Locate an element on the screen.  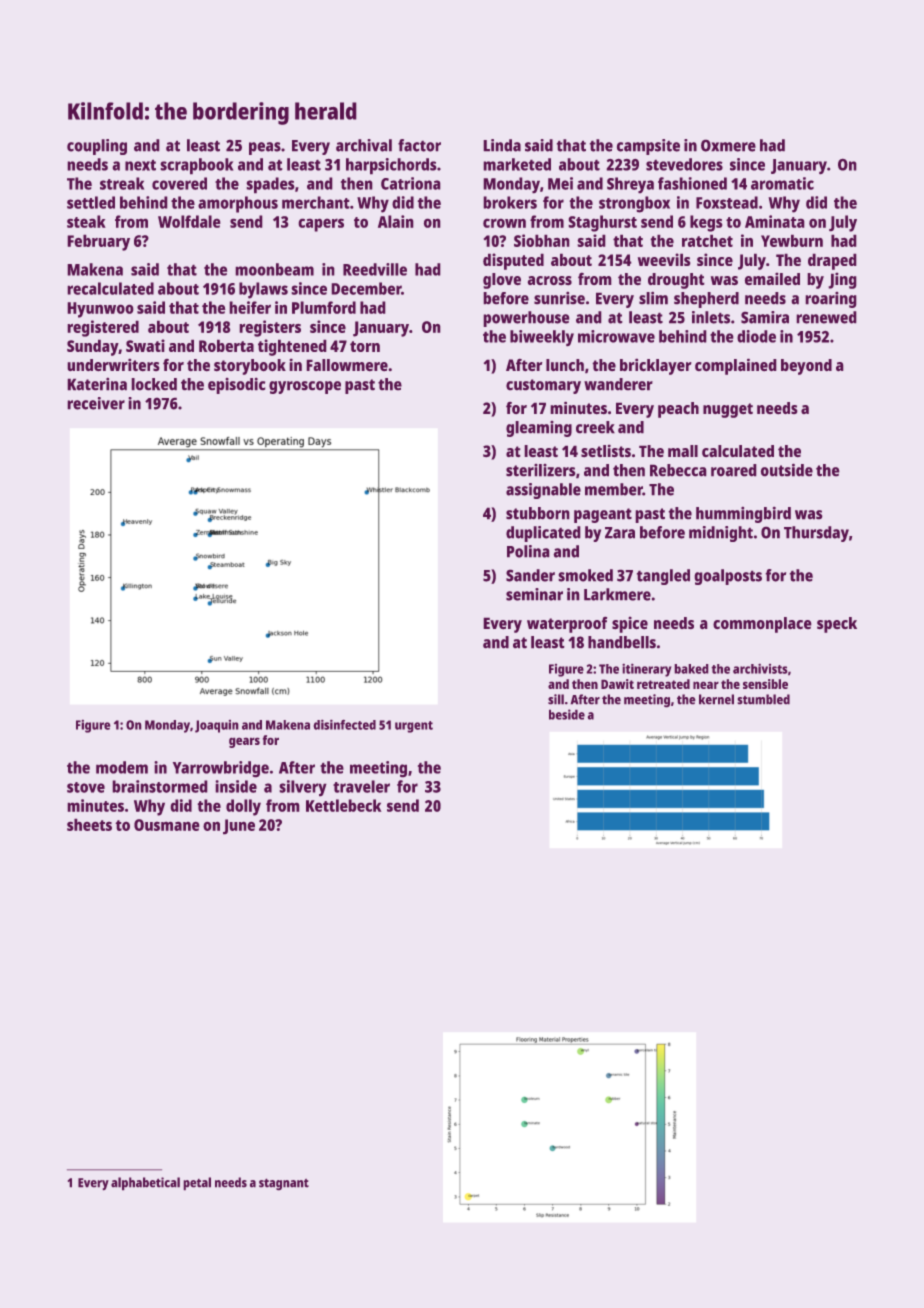
kegs is located at coordinates (706, 223).
